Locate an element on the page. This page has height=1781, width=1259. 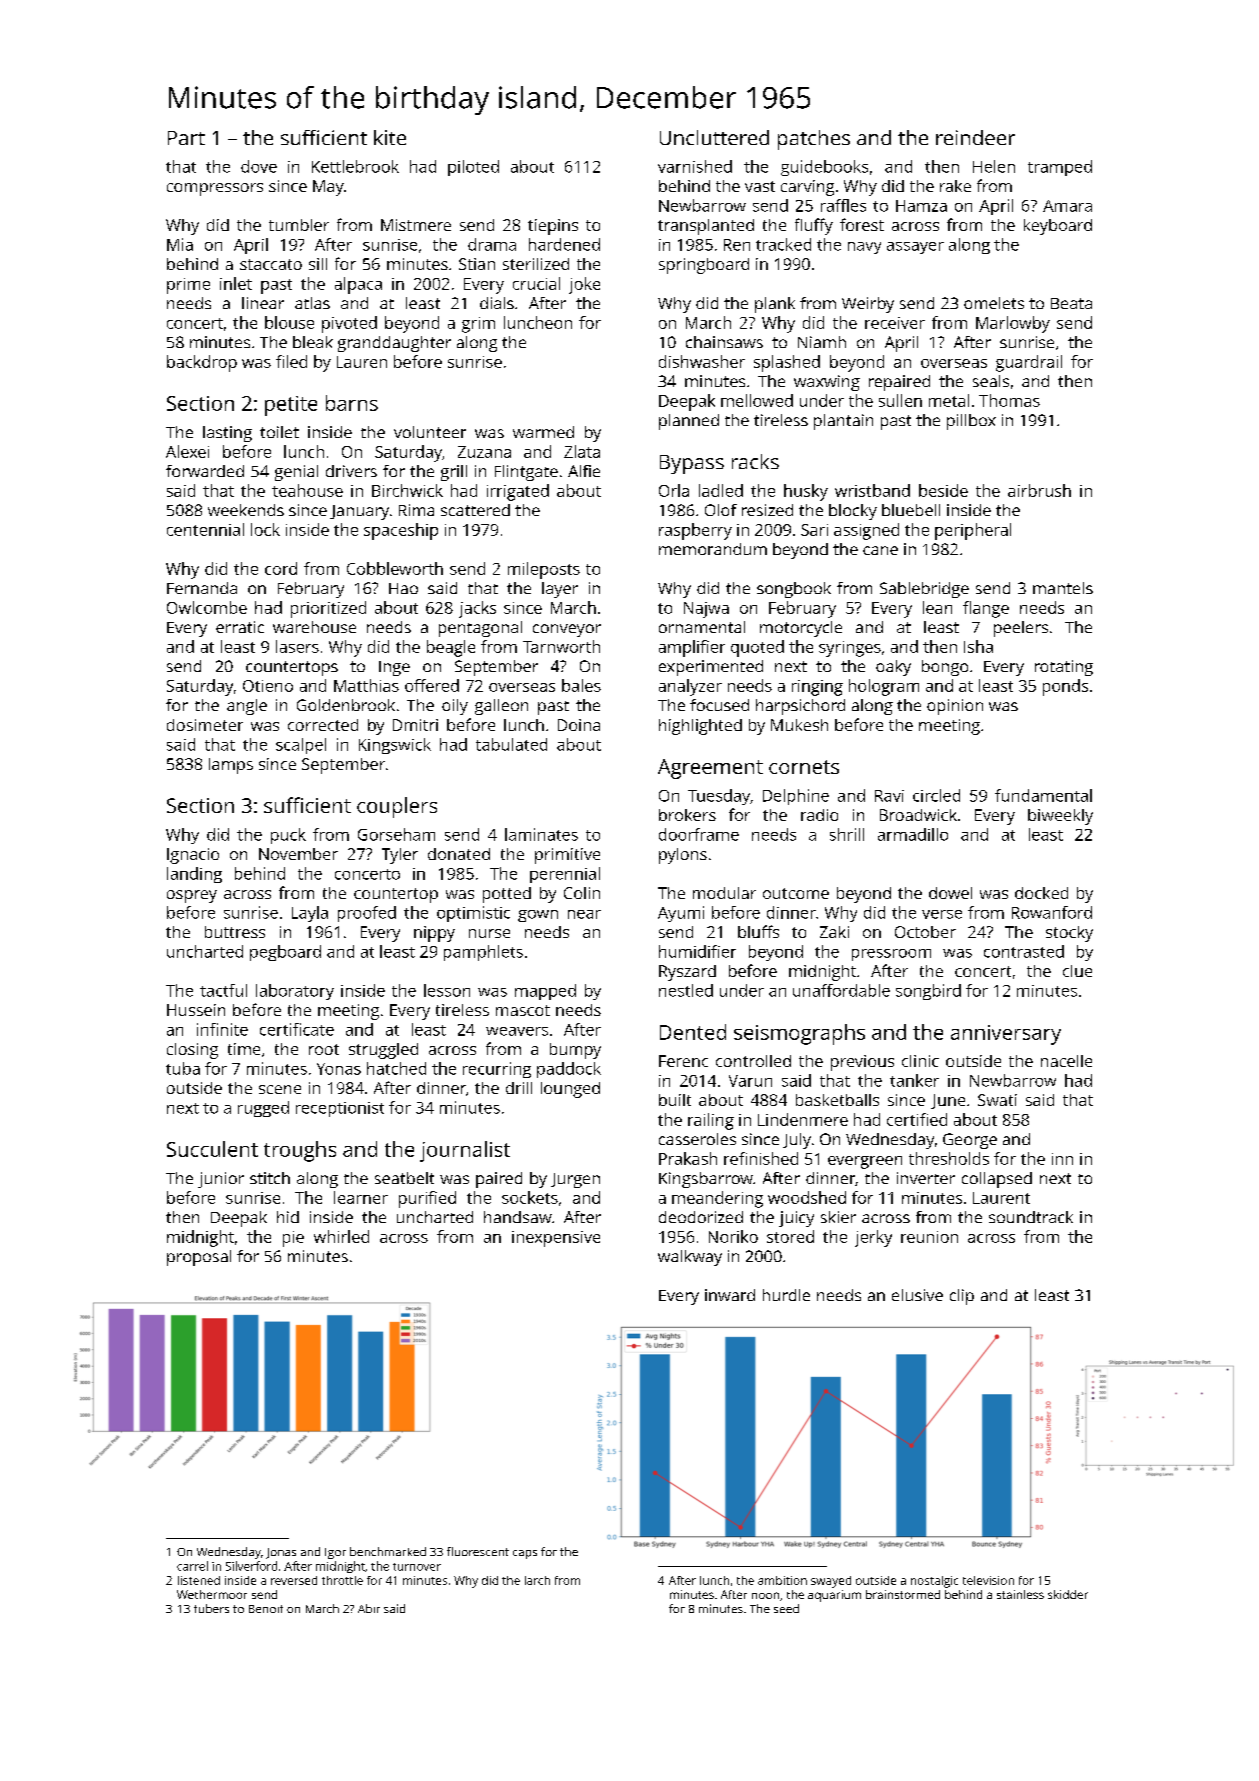
Uncluttered is located at coordinates (714, 137).
